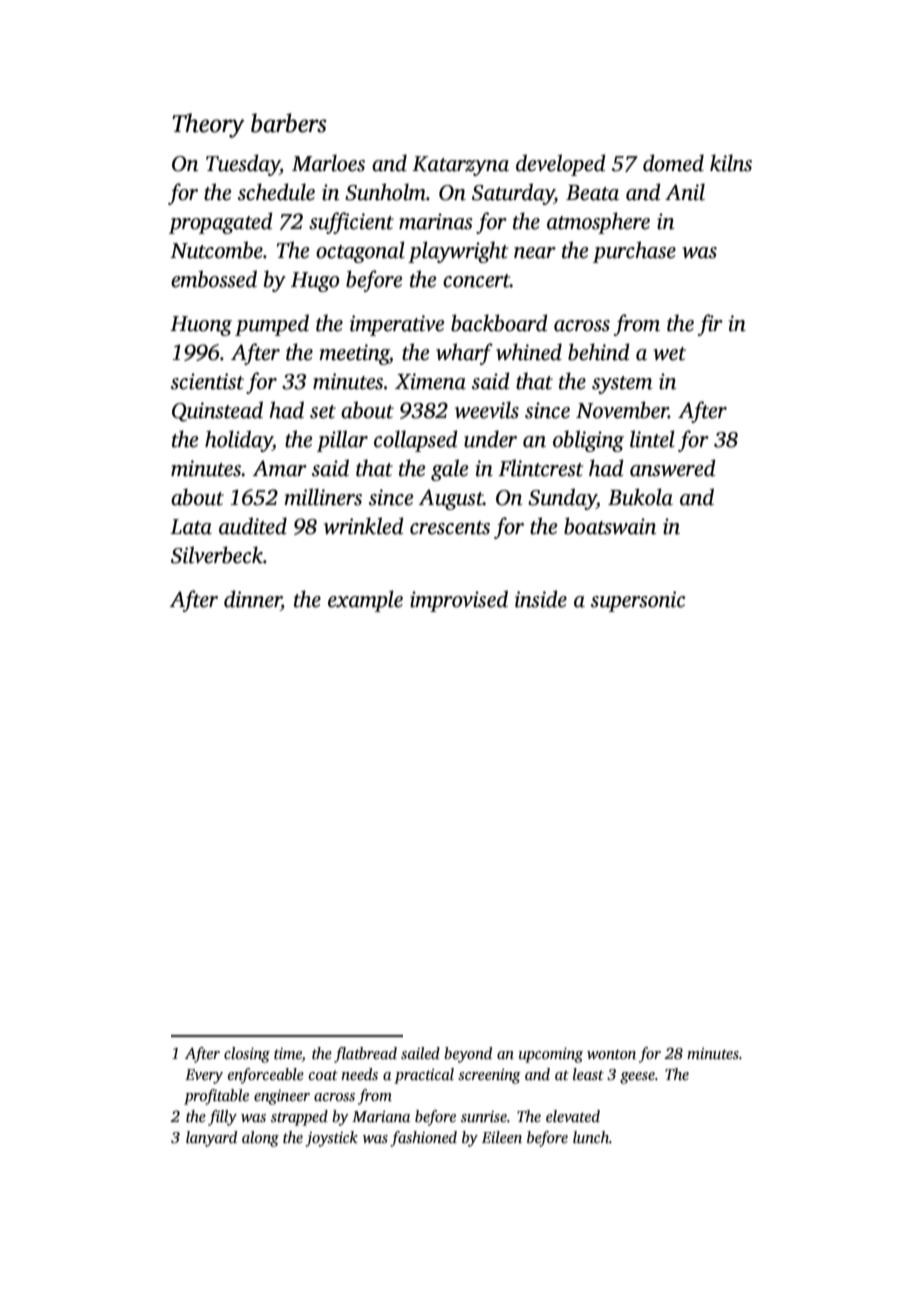 The height and width of the page is (1311, 924). What do you see at coordinates (638, 601) in the page?
I see `supersonic` at bounding box center [638, 601].
